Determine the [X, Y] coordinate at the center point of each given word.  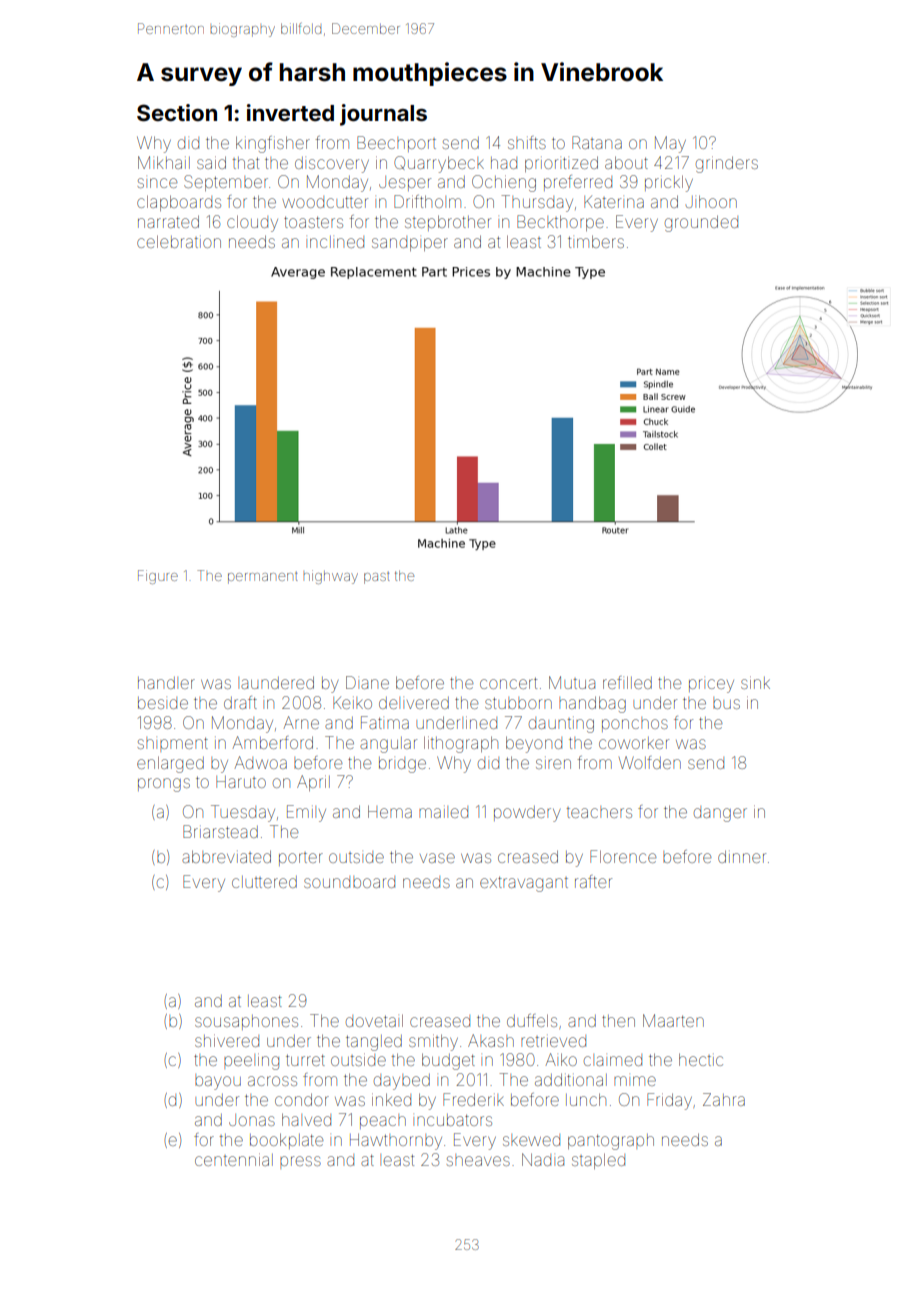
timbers [596, 241]
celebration [179, 241]
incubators [452, 1120]
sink [755, 682]
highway [330, 577]
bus [726, 703]
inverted [290, 112]
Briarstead [220, 831]
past [377, 578]
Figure [158, 577]
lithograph [461, 744]
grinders [727, 164]
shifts [527, 142]
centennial [234, 1159]
